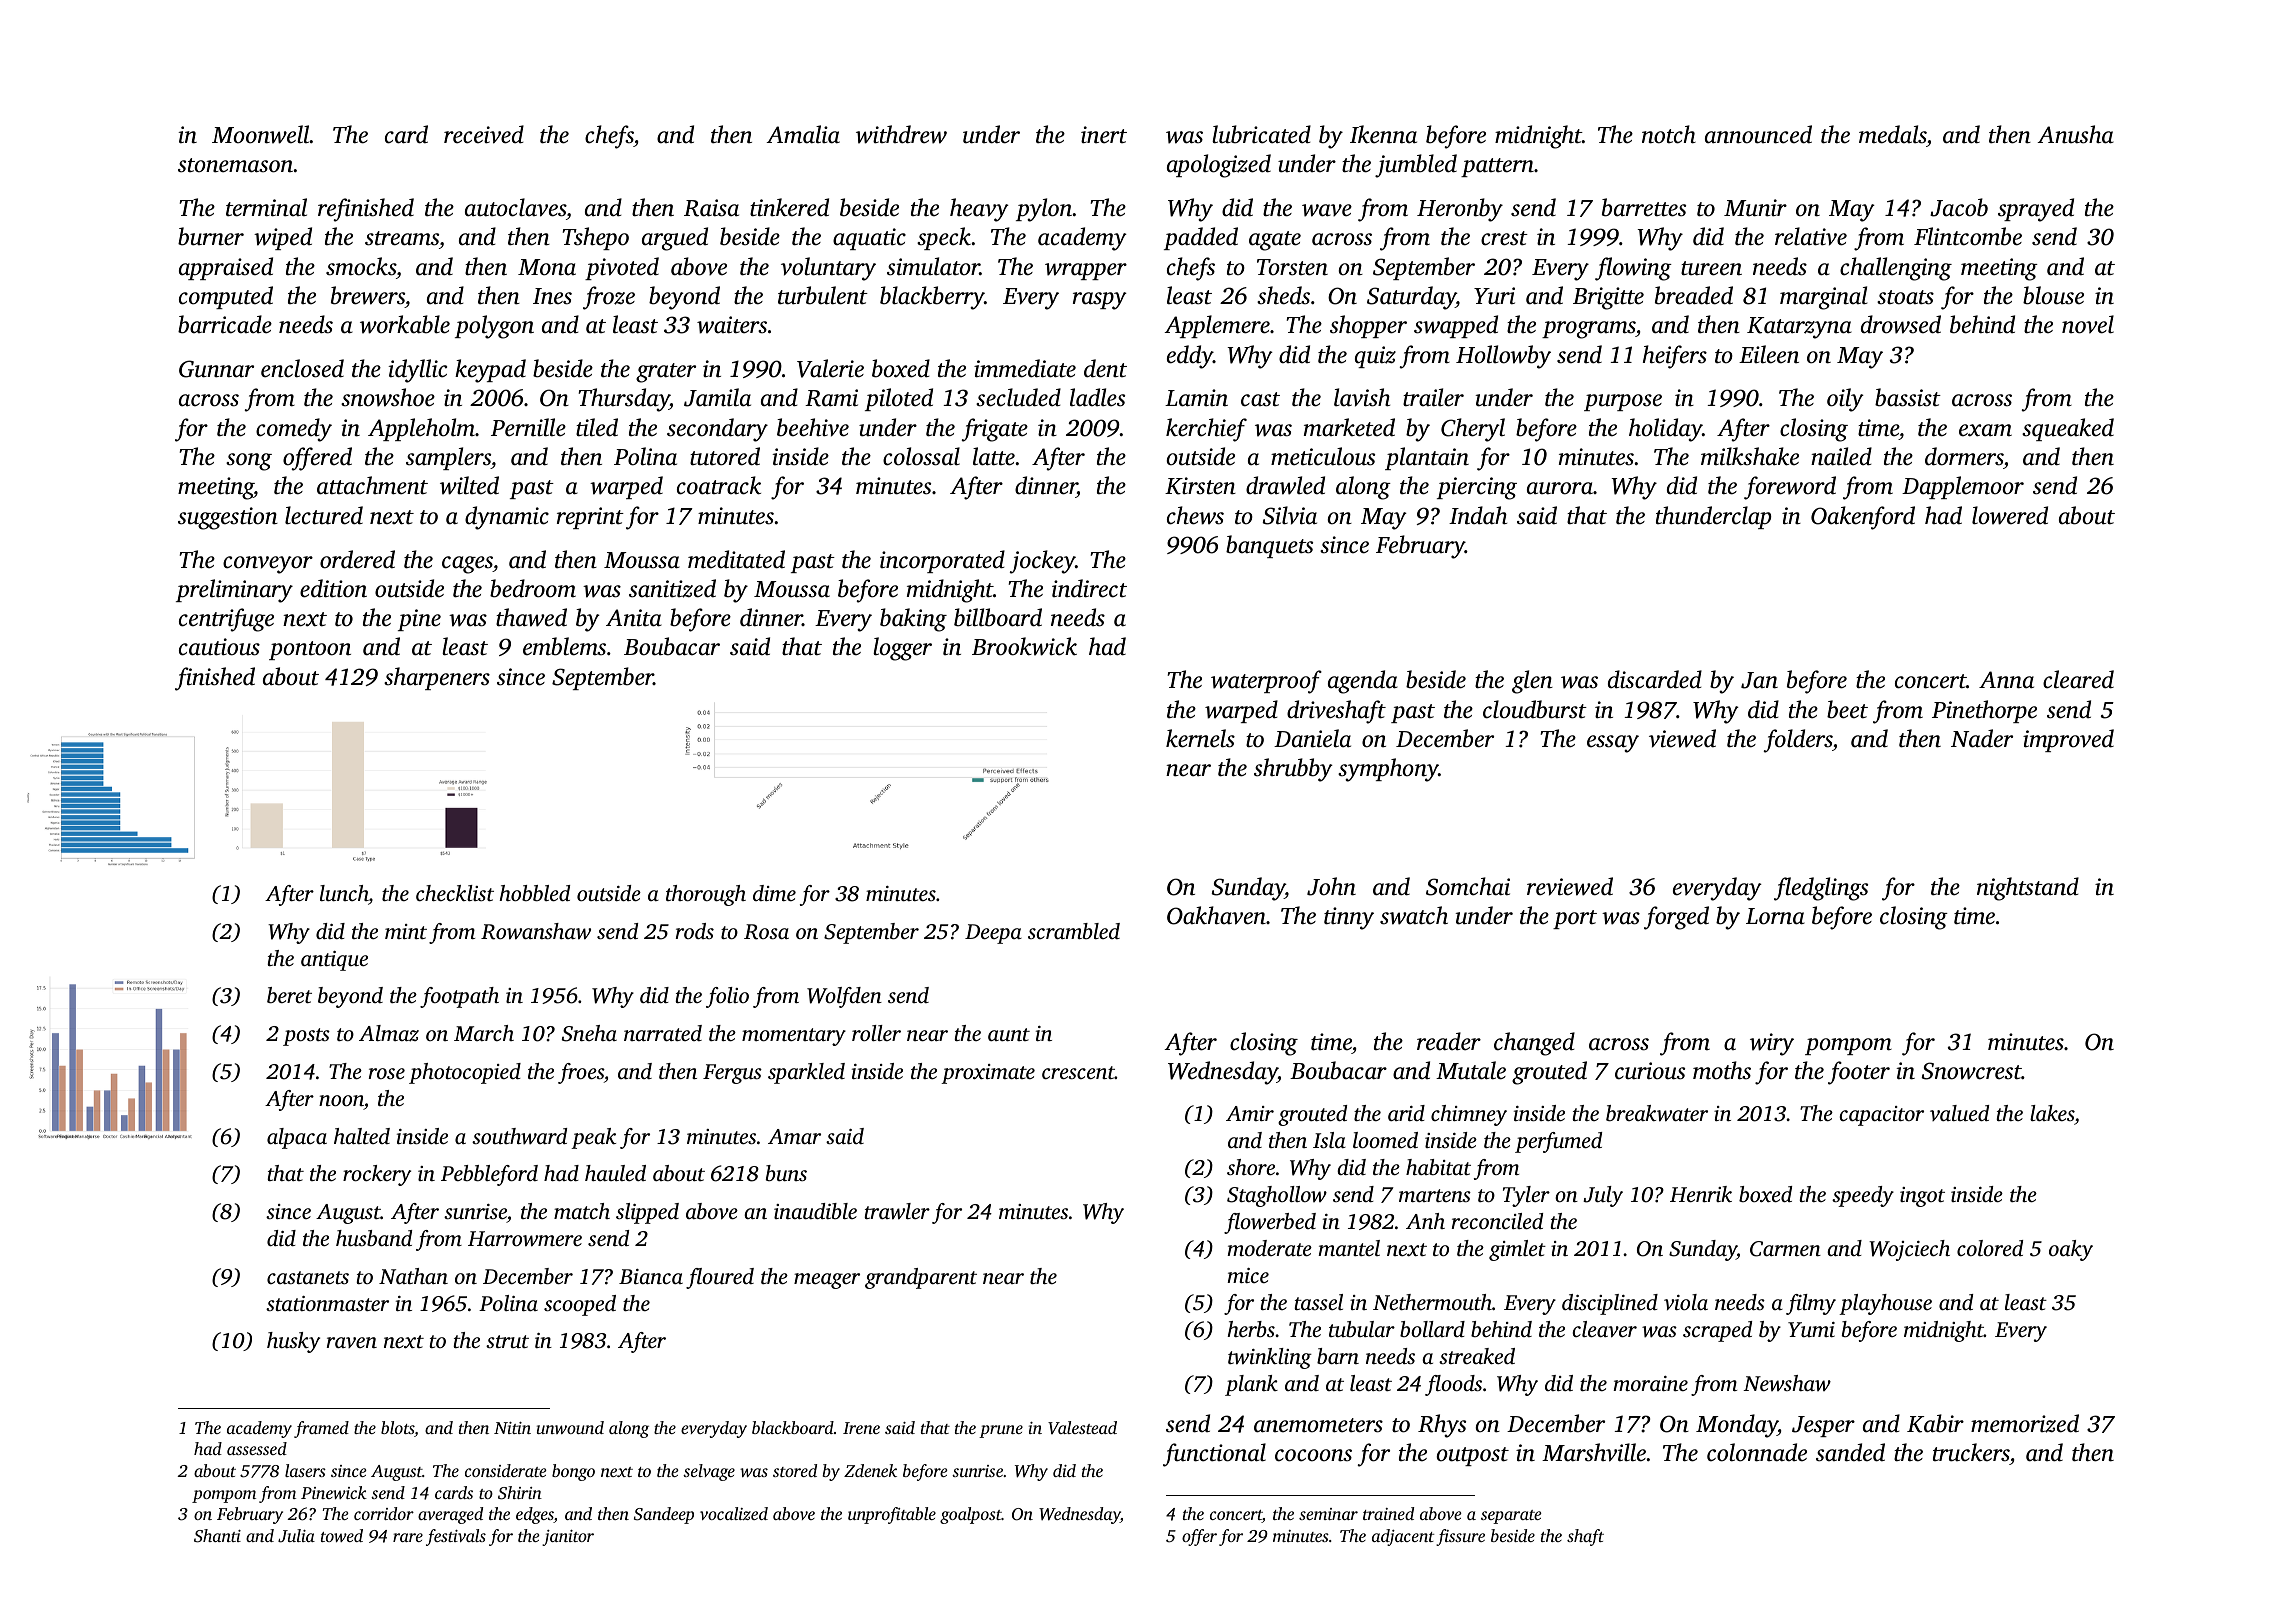 The width and height of the screenshot is (2292, 1620). I want to click on bassist, so click(1908, 397).
